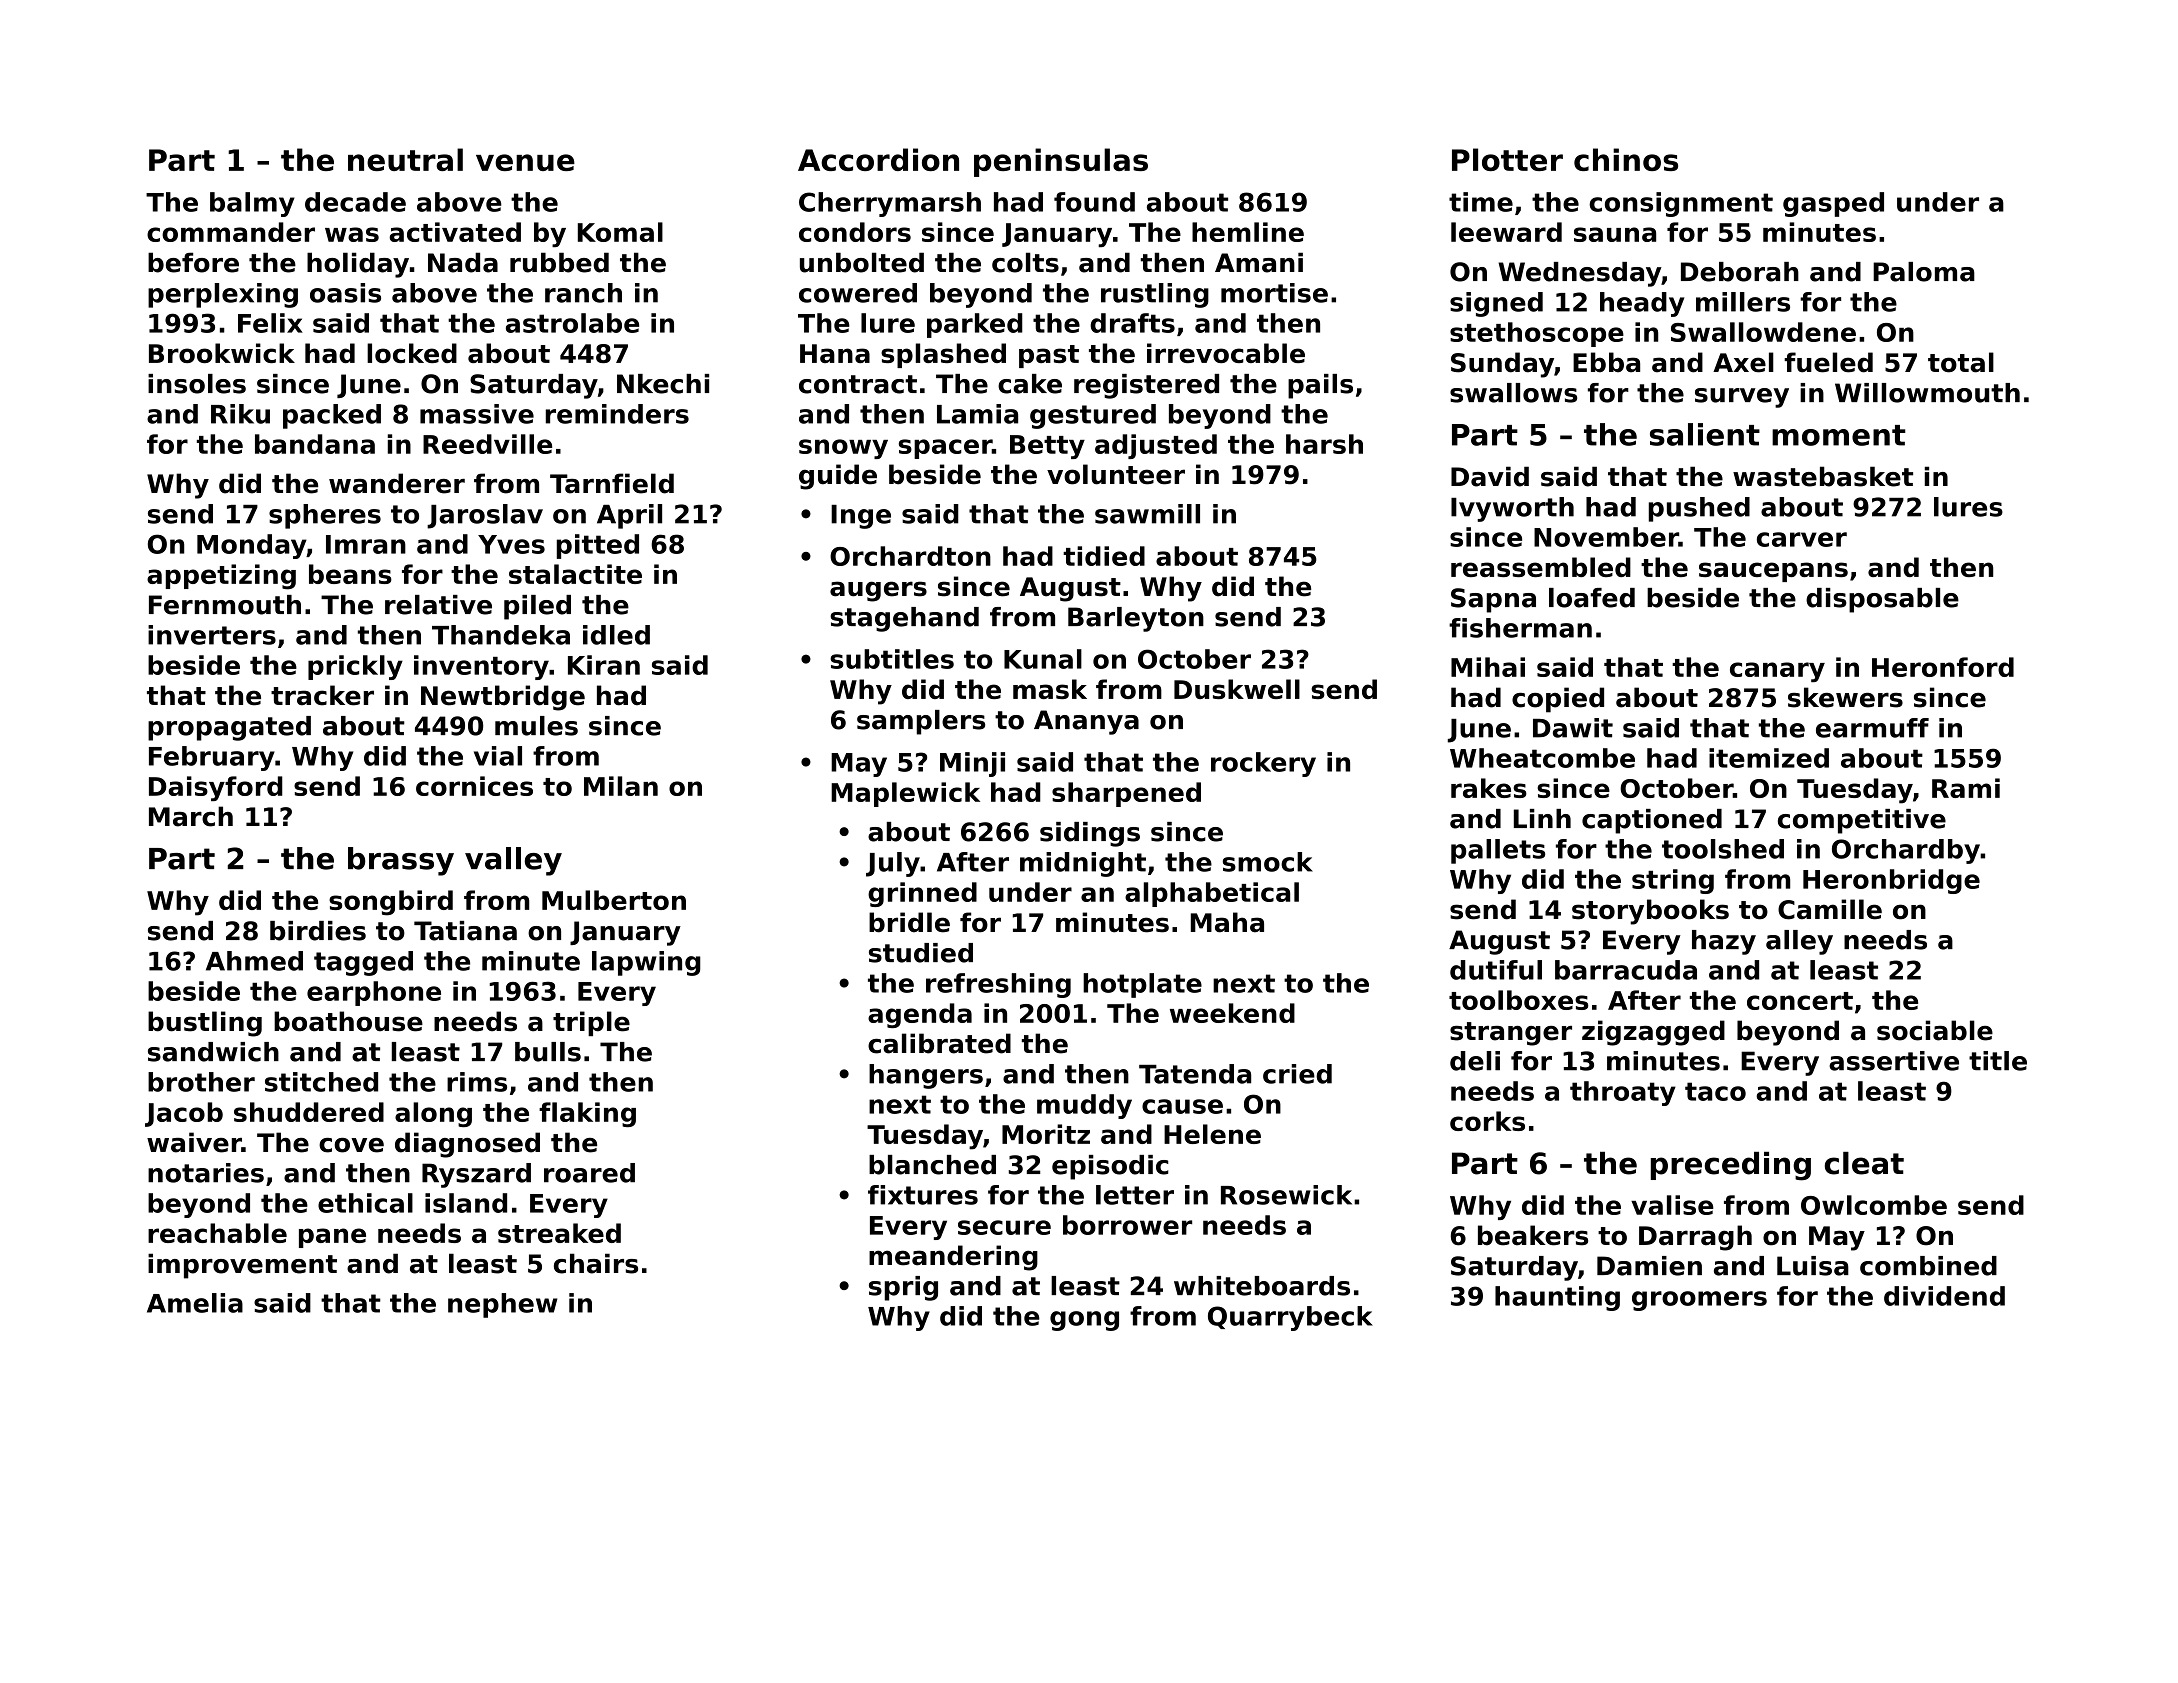 The image size is (2178, 1683). What do you see at coordinates (1324, 444) in the document?
I see `harsh` at bounding box center [1324, 444].
